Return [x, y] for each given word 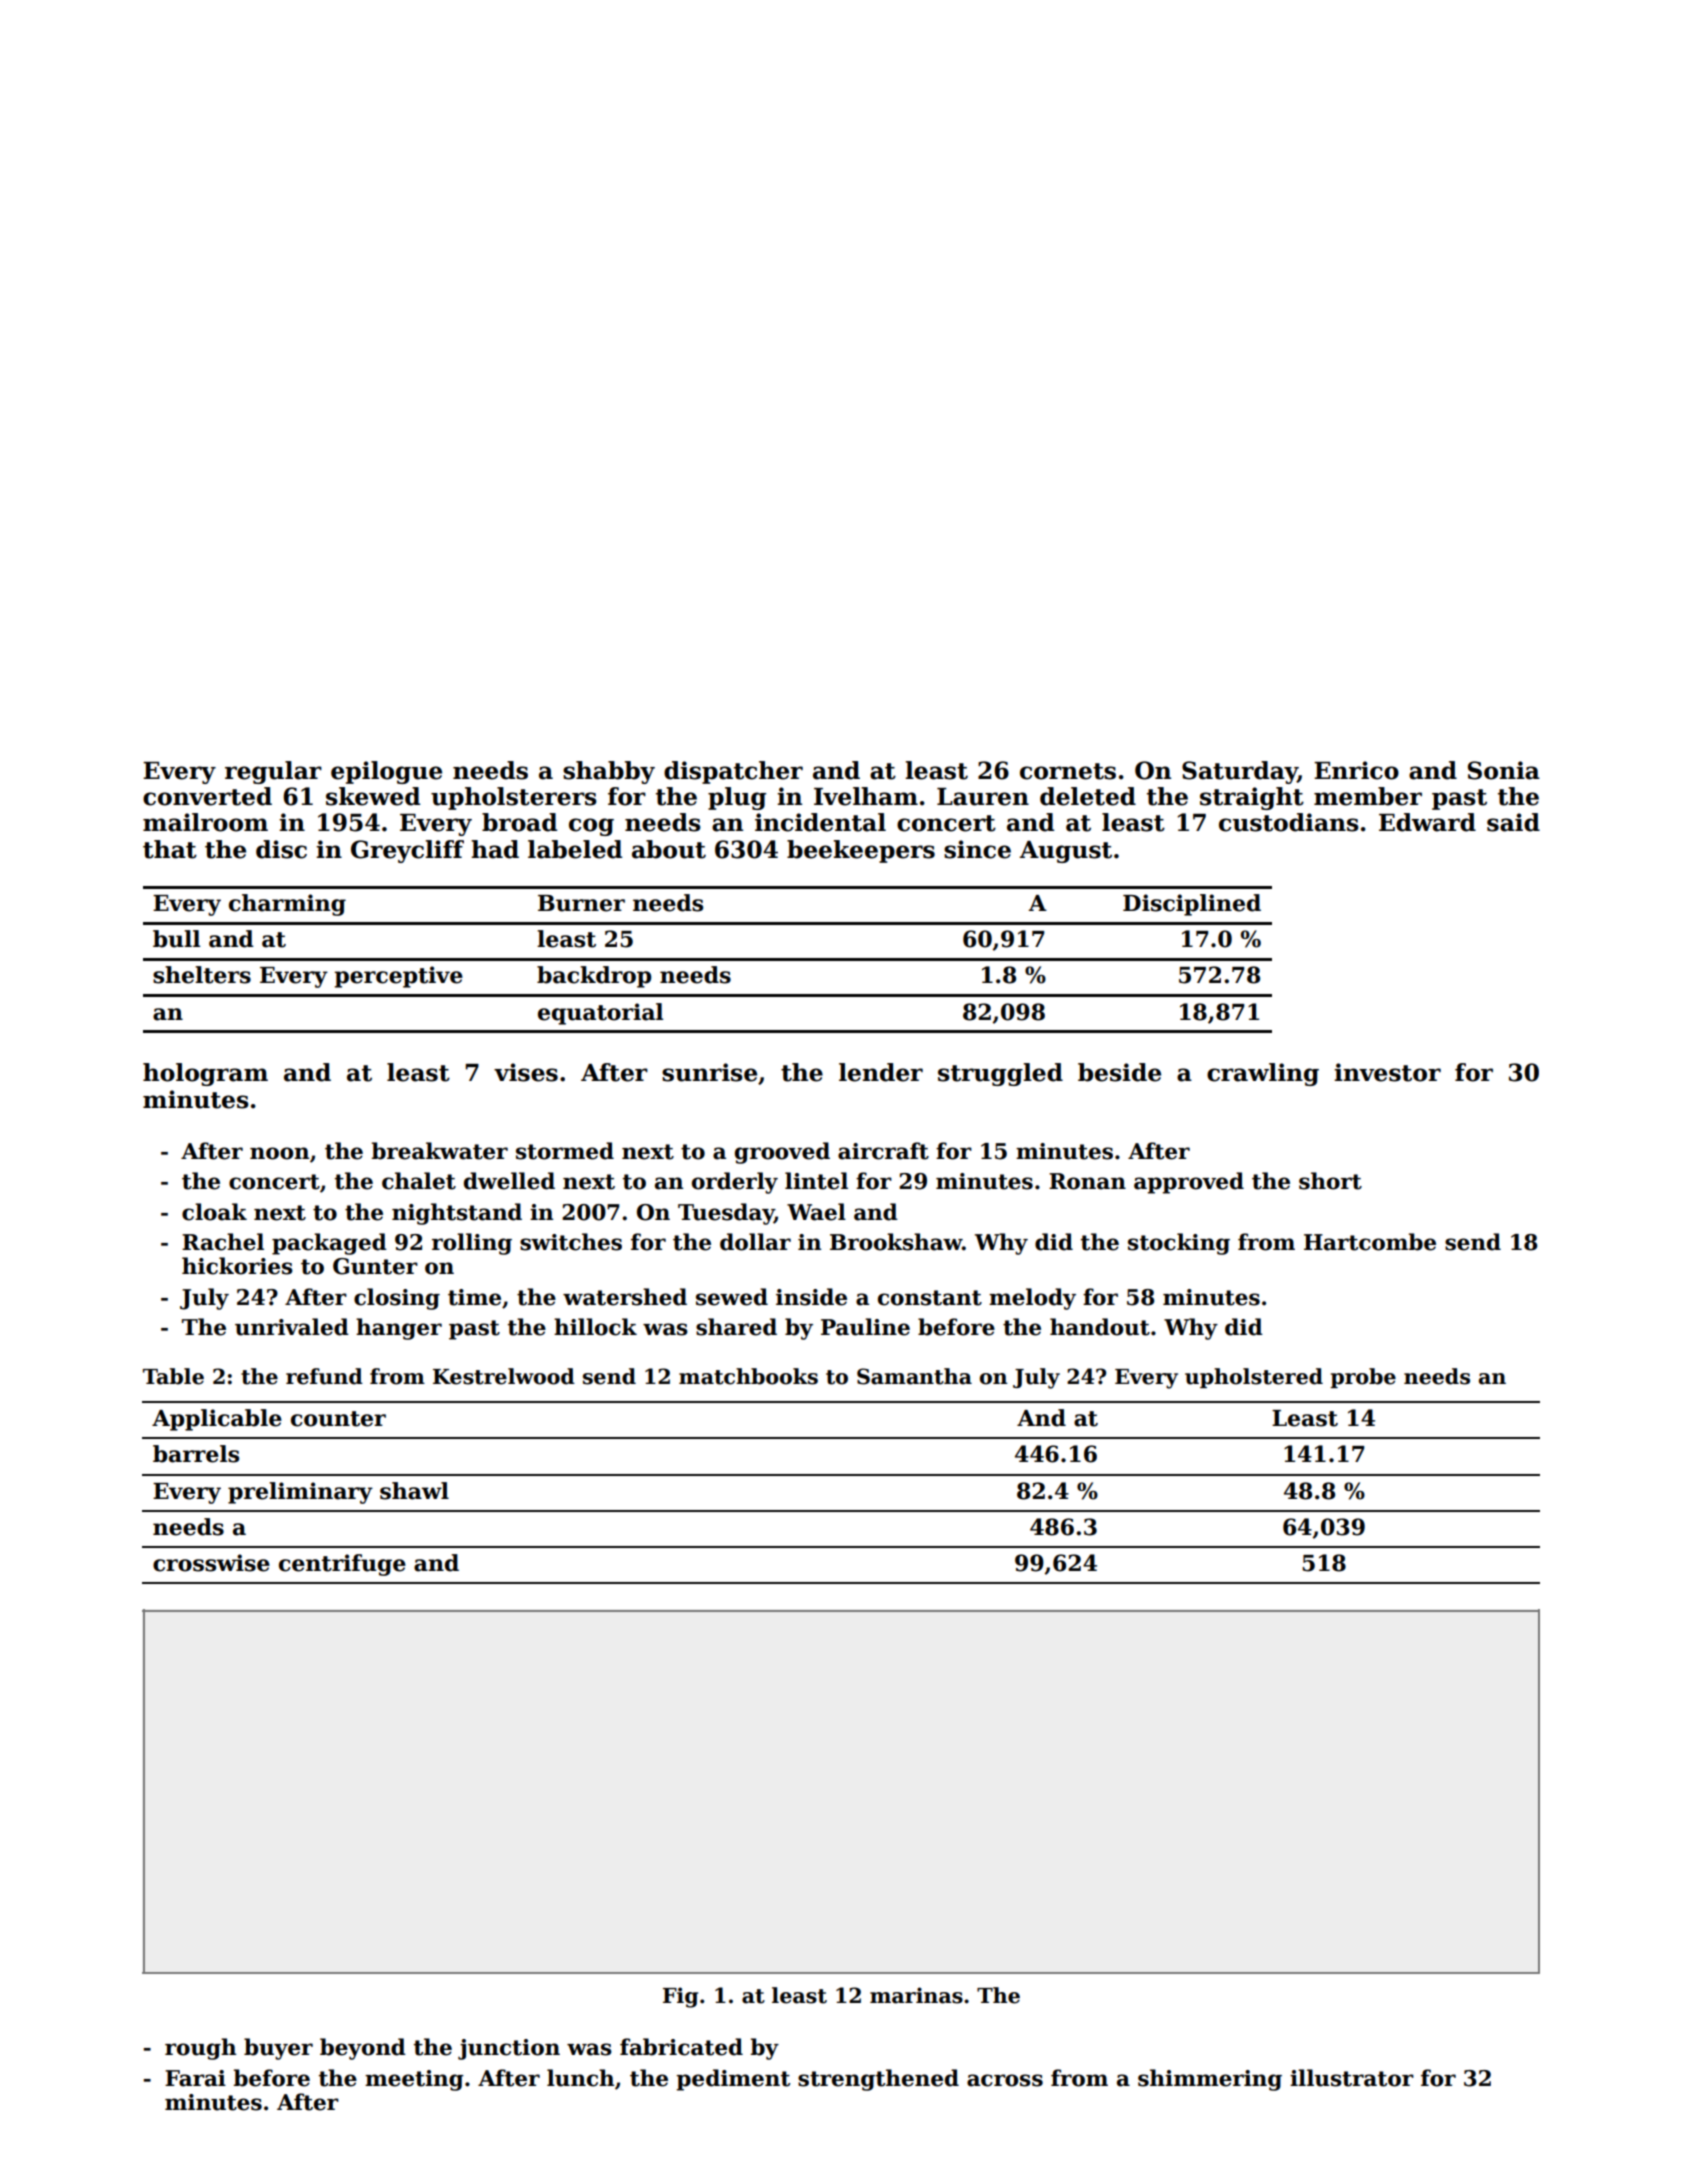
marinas [916, 1995]
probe [1363, 1378]
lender [881, 1072]
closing [397, 1299]
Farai [195, 2078]
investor [1387, 1072]
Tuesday [726, 1214]
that [170, 849]
